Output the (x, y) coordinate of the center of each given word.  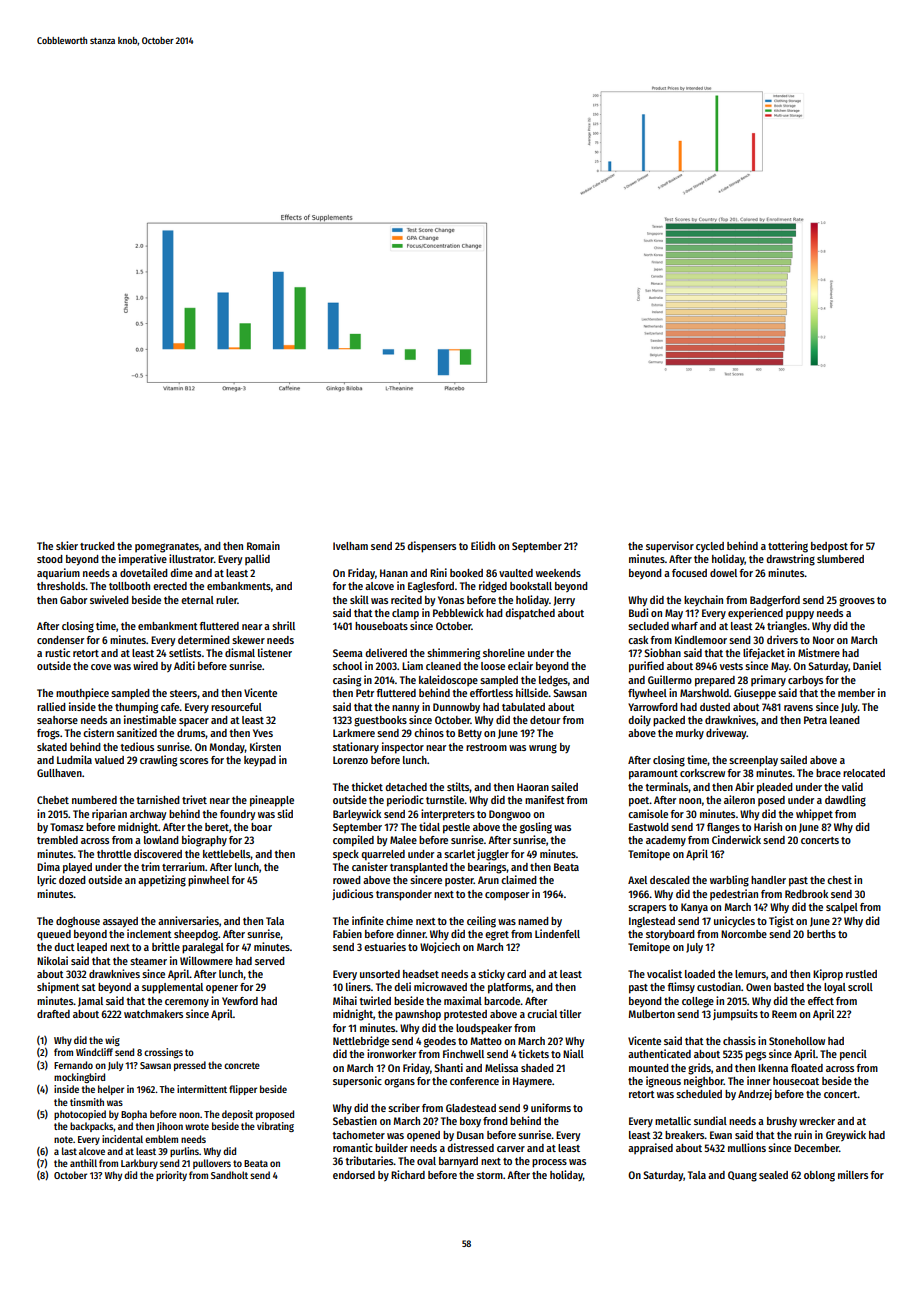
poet (639, 802)
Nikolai (52, 960)
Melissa (501, 1067)
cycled (710, 547)
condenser (60, 640)
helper (111, 1090)
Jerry (564, 601)
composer (507, 896)
